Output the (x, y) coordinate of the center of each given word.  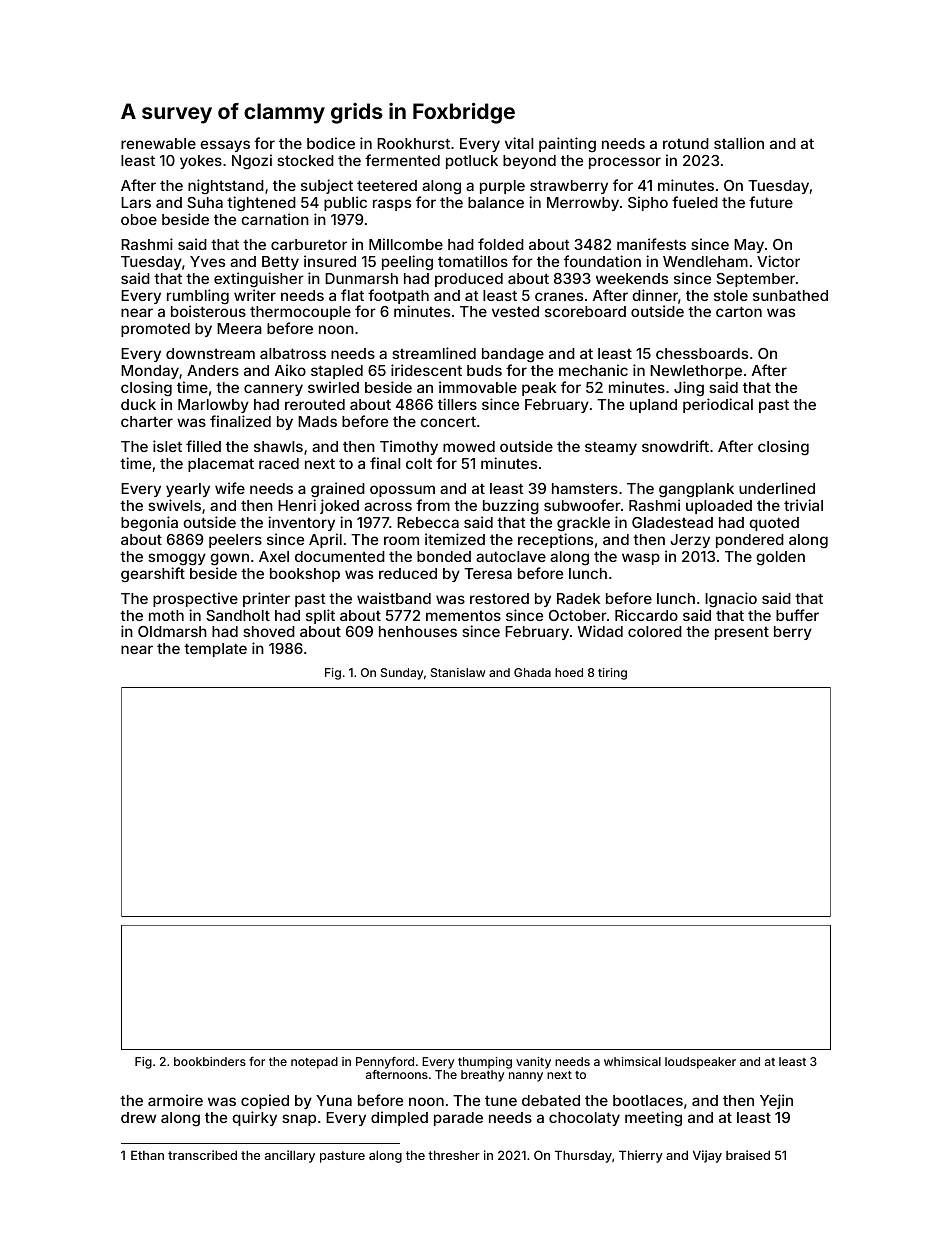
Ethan (147, 1155)
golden (780, 558)
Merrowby (583, 204)
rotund (686, 143)
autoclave (511, 556)
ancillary (290, 1156)
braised (748, 1155)
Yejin (776, 1101)
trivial (803, 505)
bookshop (305, 575)
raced (279, 463)
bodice (331, 143)
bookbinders (210, 1061)
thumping (485, 1063)
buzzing (511, 507)
